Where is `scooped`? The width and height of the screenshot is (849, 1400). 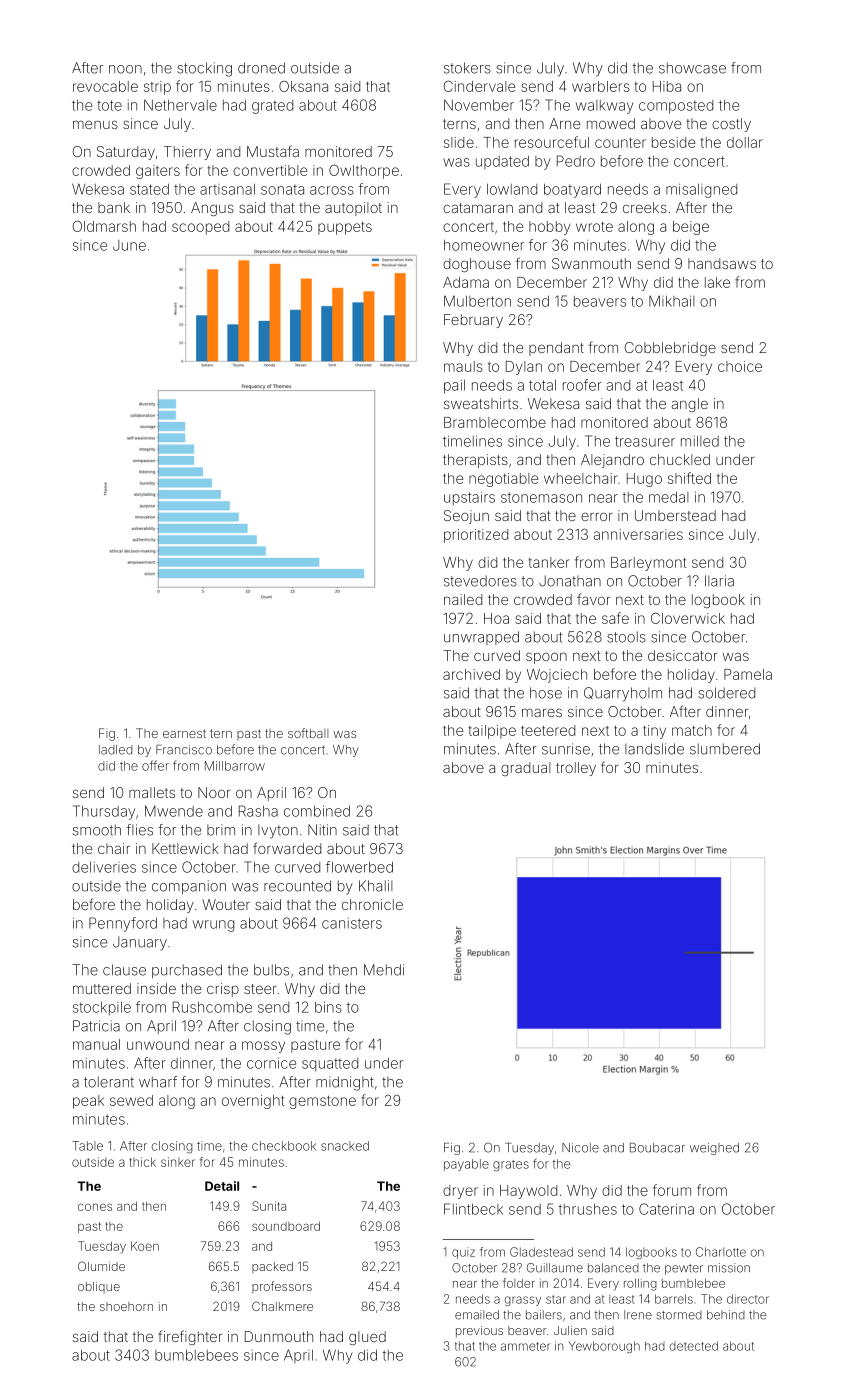 scooped is located at coordinates (200, 228).
